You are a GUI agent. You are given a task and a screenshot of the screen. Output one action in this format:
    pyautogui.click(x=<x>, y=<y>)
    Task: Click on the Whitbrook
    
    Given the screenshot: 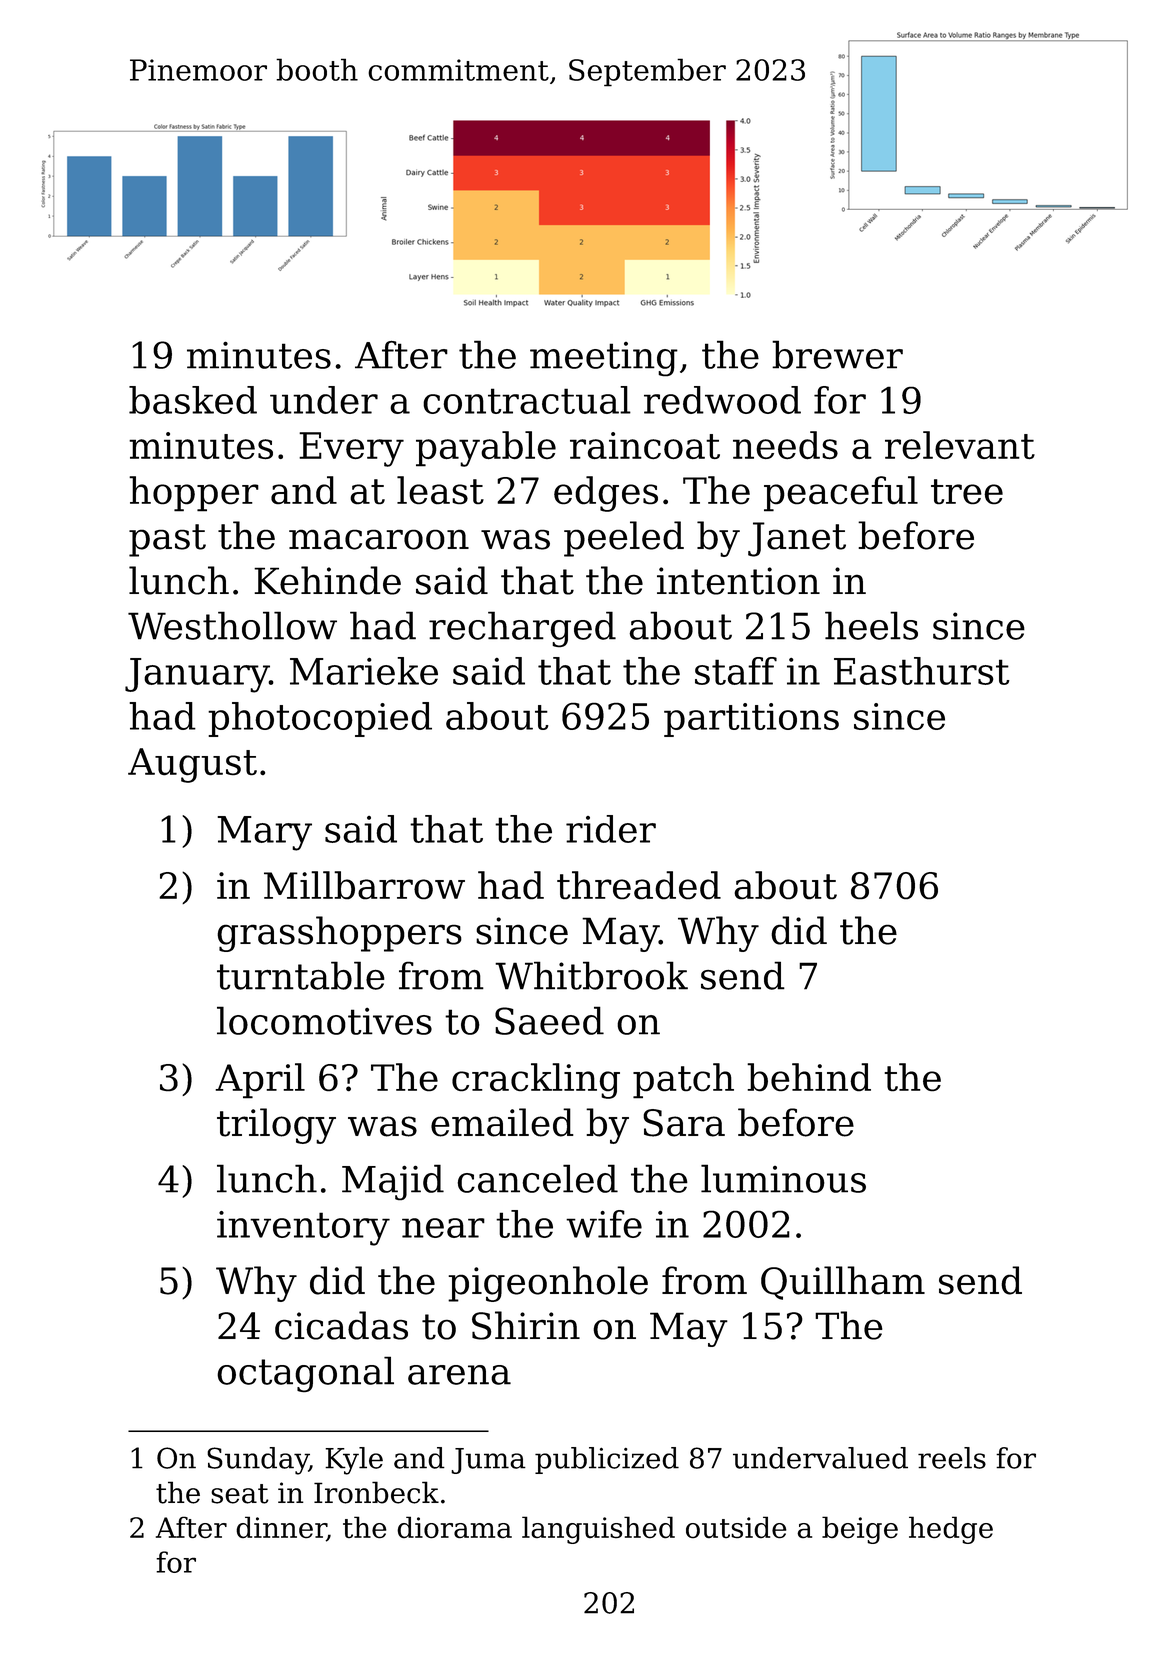 What is the action you would take?
    pyautogui.click(x=591, y=975)
